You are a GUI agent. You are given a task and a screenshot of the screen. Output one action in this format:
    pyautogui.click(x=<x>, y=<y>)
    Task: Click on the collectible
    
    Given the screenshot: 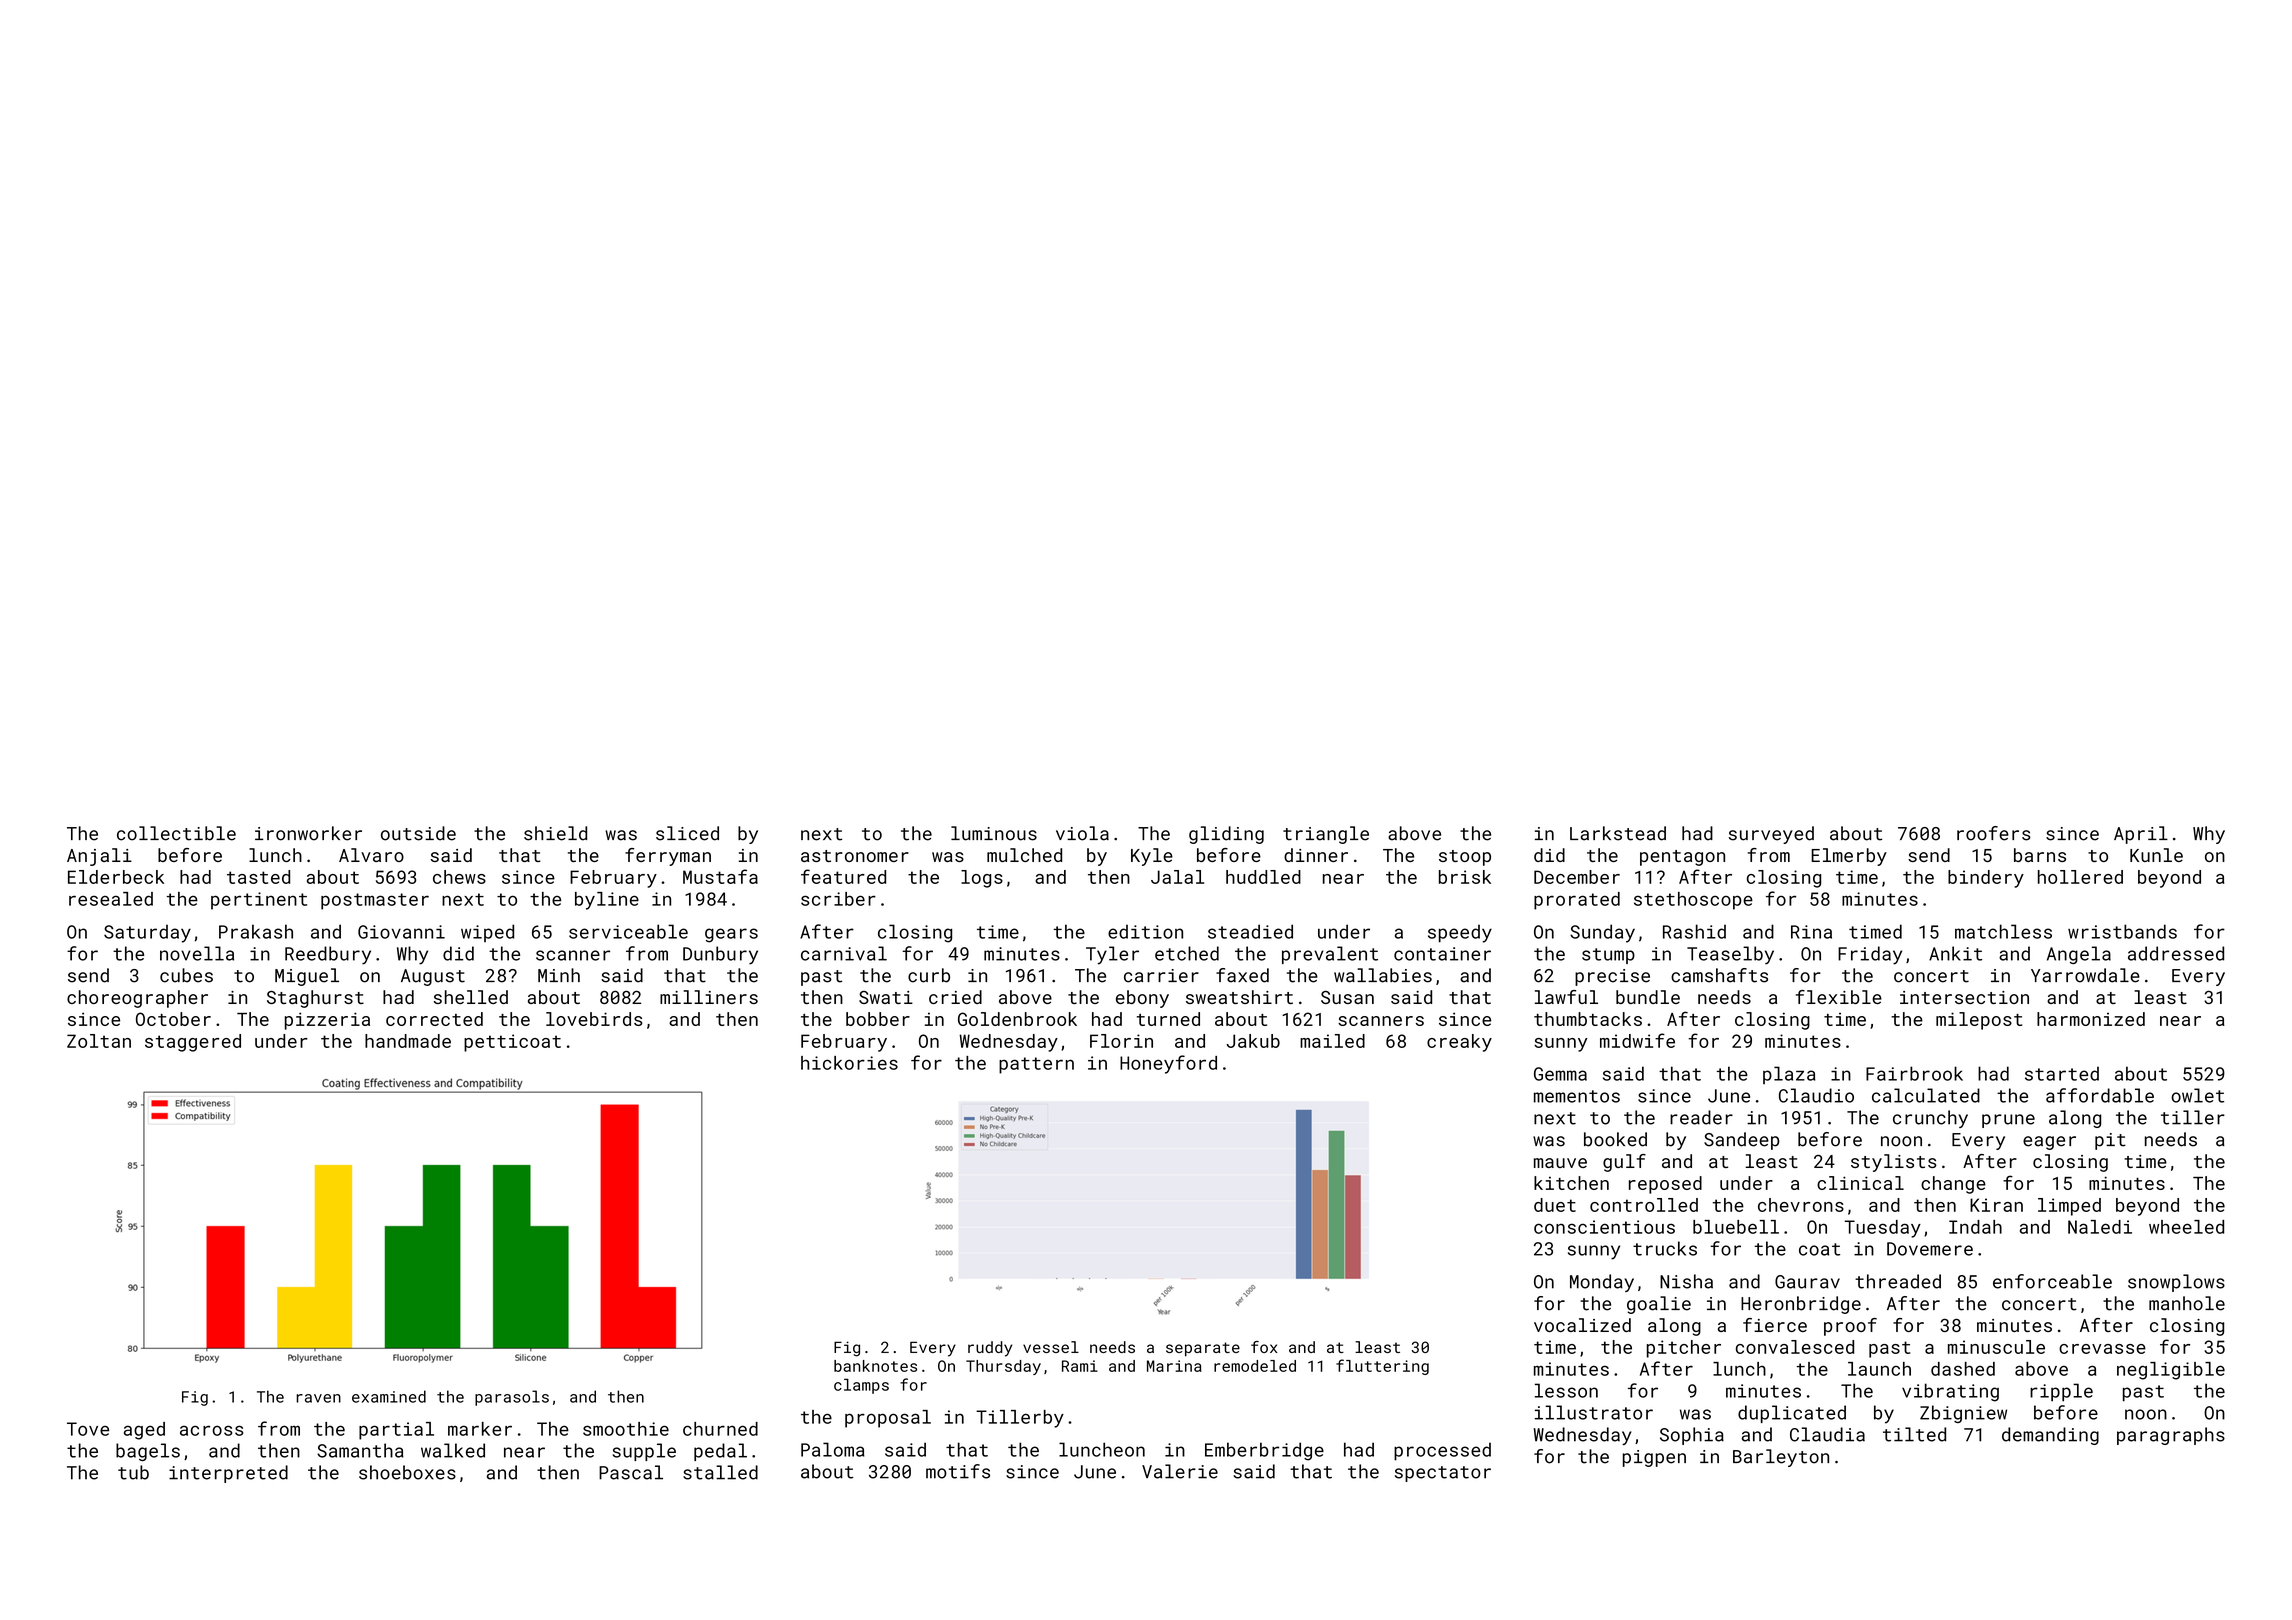 What is the action you would take?
    pyautogui.click(x=176, y=833)
